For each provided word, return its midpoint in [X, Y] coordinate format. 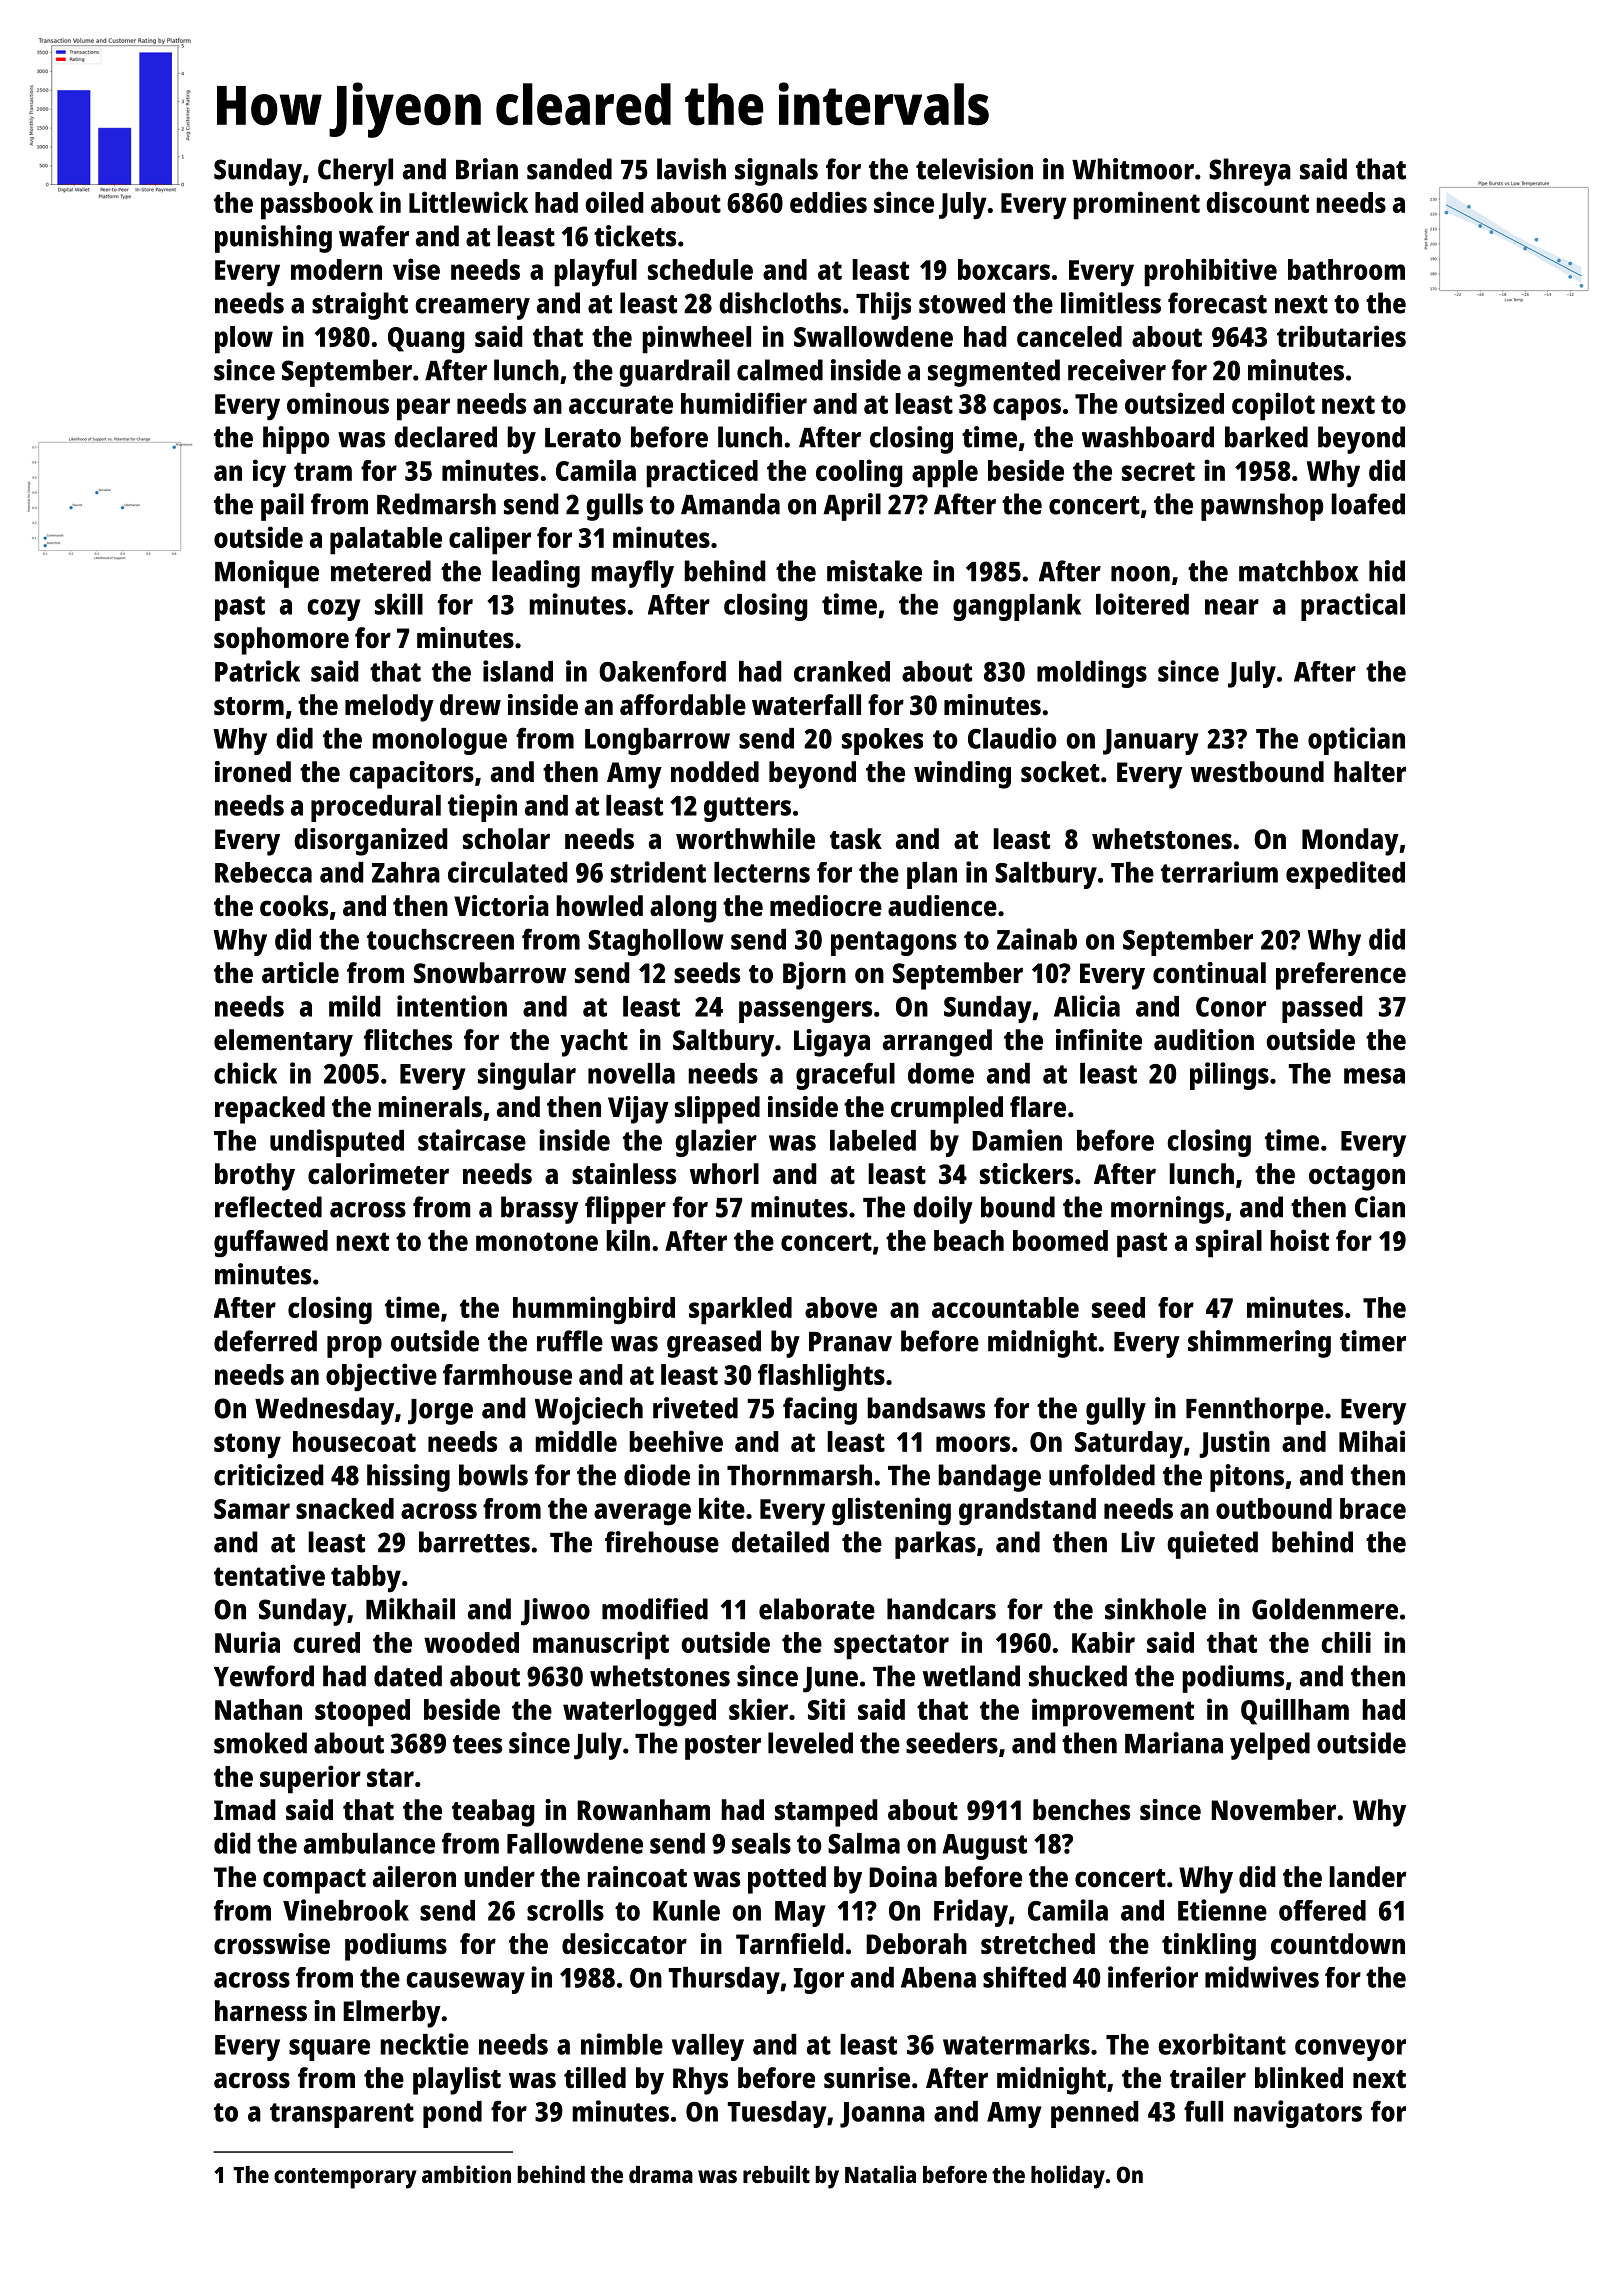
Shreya [1250, 172]
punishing [273, 239]
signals [776, 172]
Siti [826, 1709]
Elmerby [392, 2014]
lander [1367, 1876]
